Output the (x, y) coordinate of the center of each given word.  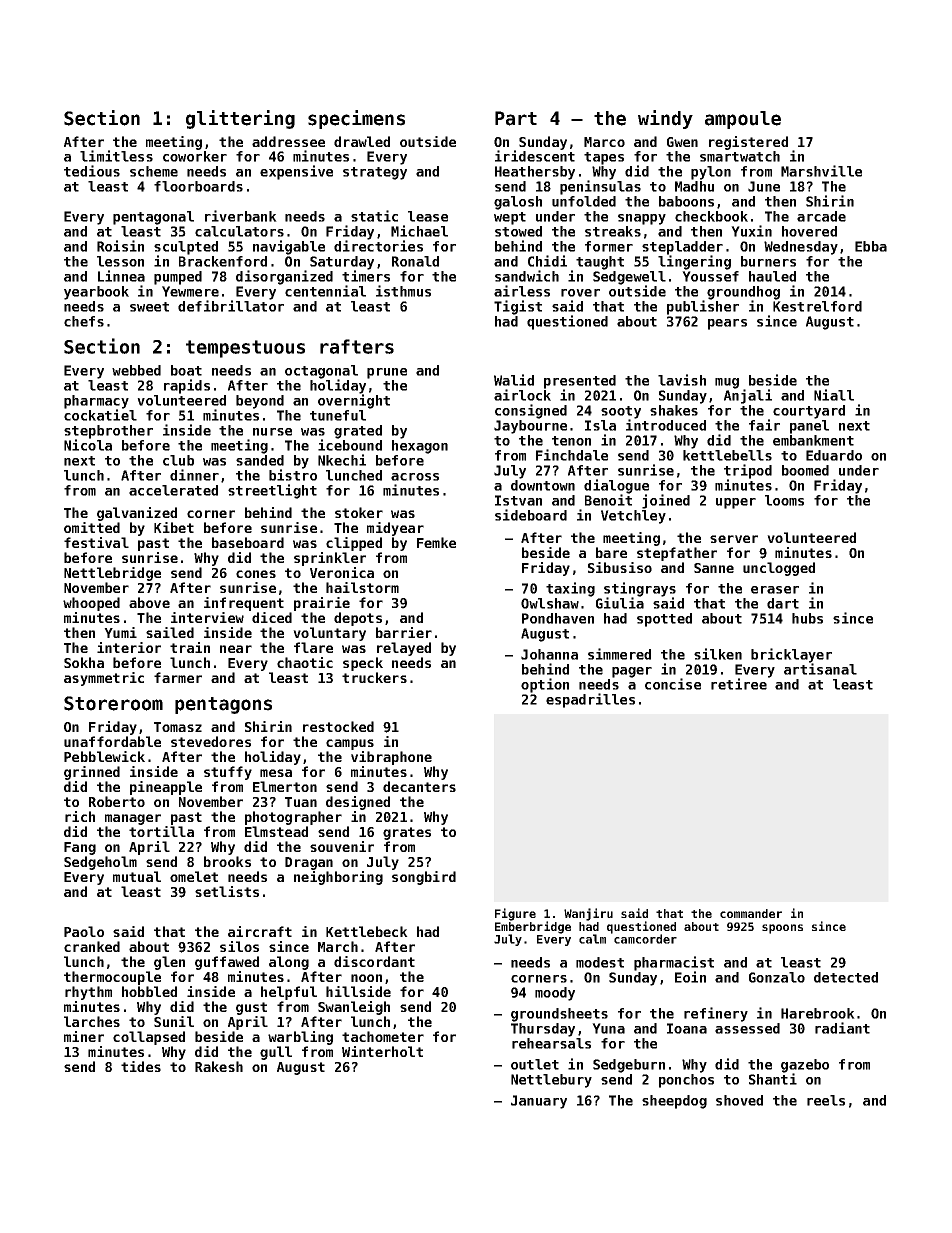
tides (141, 1066)
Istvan (518, 500)
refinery (716, 1014)
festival (96, 542)
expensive (296, 172)
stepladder (682, 248)
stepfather (677, 554)
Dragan (309, 863)
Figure (515, 914)
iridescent (535, 156)
